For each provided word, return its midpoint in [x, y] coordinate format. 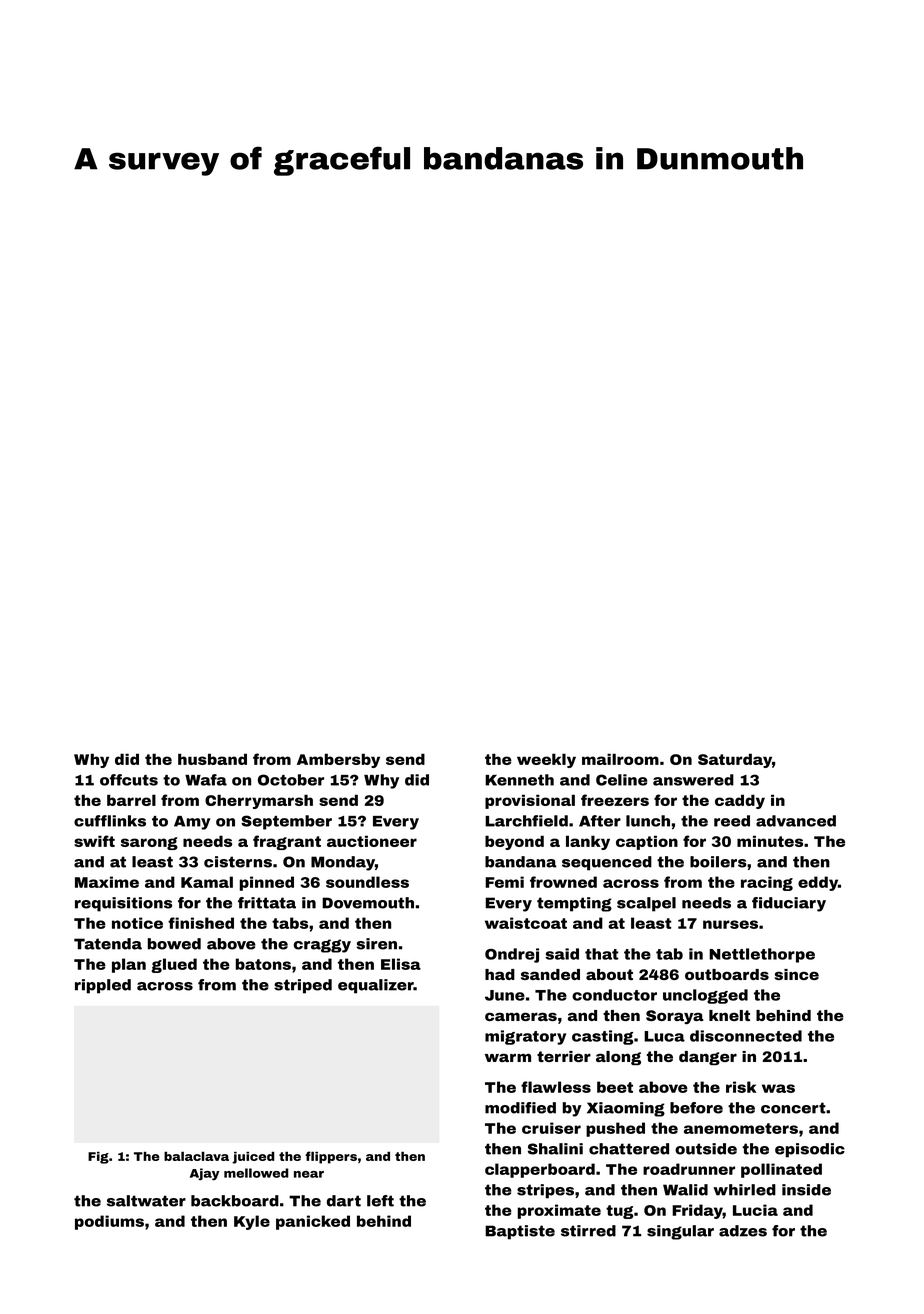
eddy [818, 883]
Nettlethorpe [762, 955]
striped [303, 986]
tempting [574, 904]
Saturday [735, 760]
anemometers [741, 1128]
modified [520, 1108]
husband [212, 759]
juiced [253, 1158]
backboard [235, 1201]
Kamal [207, 882]
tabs [290, 923]
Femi [504, 882]
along [618, 1058]
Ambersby [338, 760]
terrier [564, 1056]
